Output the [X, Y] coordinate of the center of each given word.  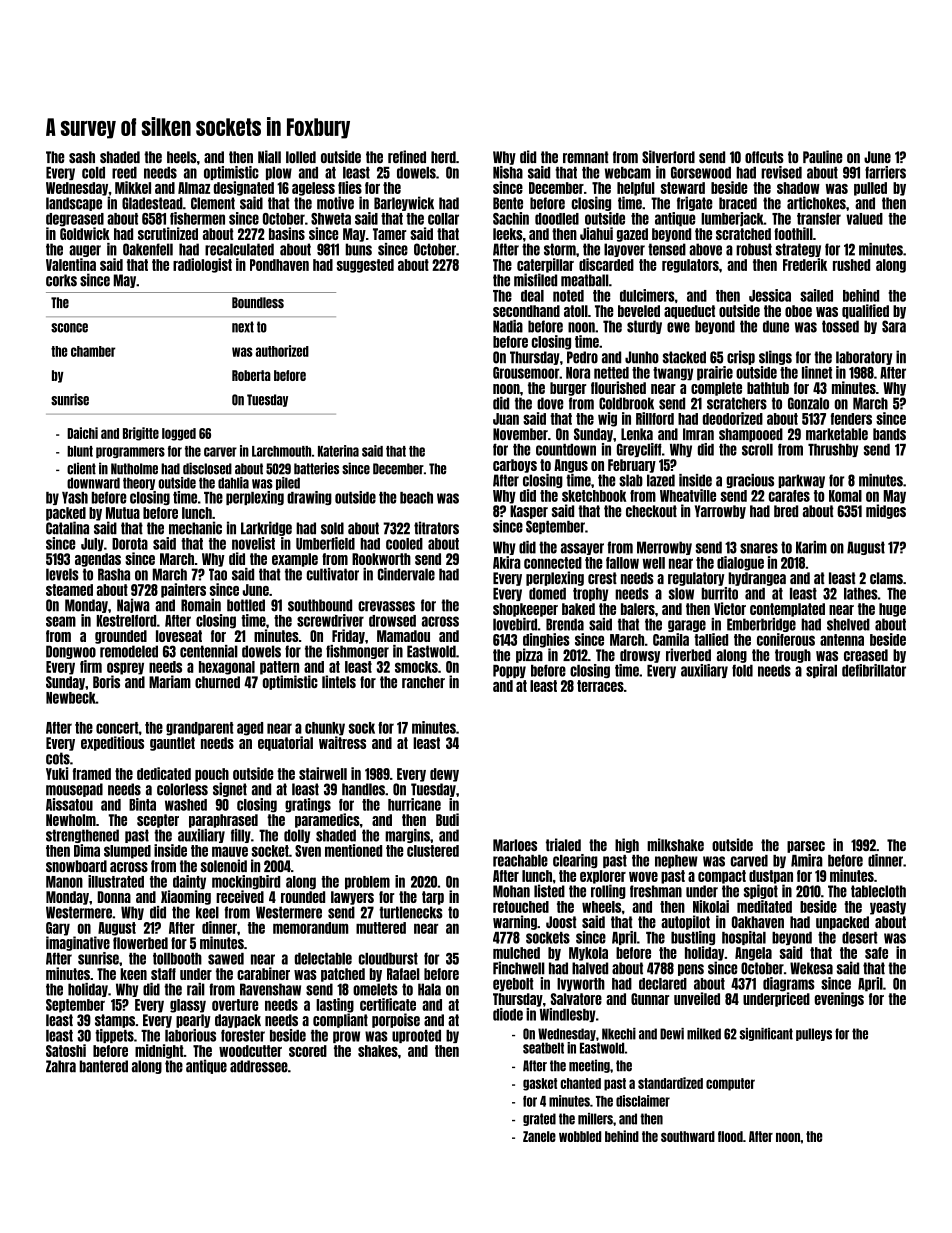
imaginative [78, 943]
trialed [563, 844]
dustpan [771, 877]
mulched [516, 953]
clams [886, 578]
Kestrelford [126, 621]
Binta [142, 804]
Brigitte [141, 434]
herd [443, 157]
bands [889, 434]
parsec [806, 847]
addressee [259, 1066]
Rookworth [381, 559]
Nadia [508, 326]
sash [82, 157]
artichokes [816, 203]
